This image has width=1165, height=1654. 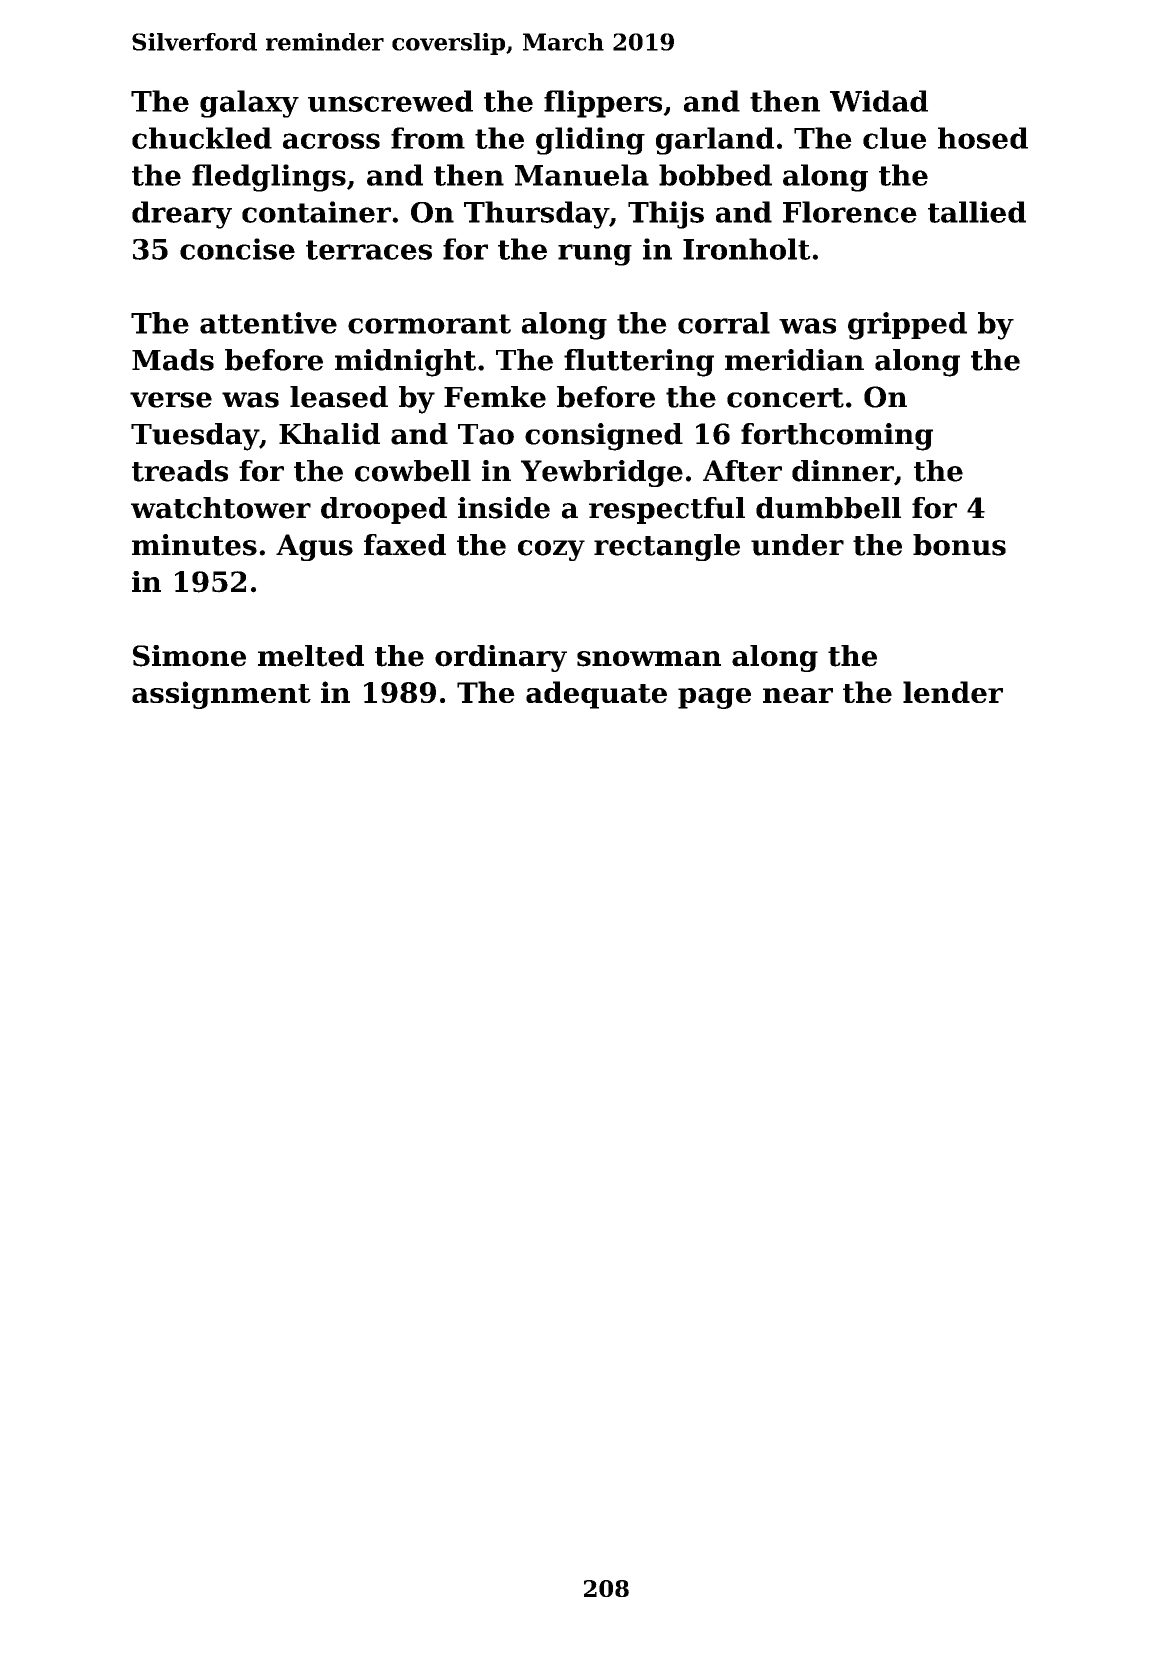 What do you see at coordinates (785, 398) in the image?
I see `concert` at bounding box center [785, 398].
